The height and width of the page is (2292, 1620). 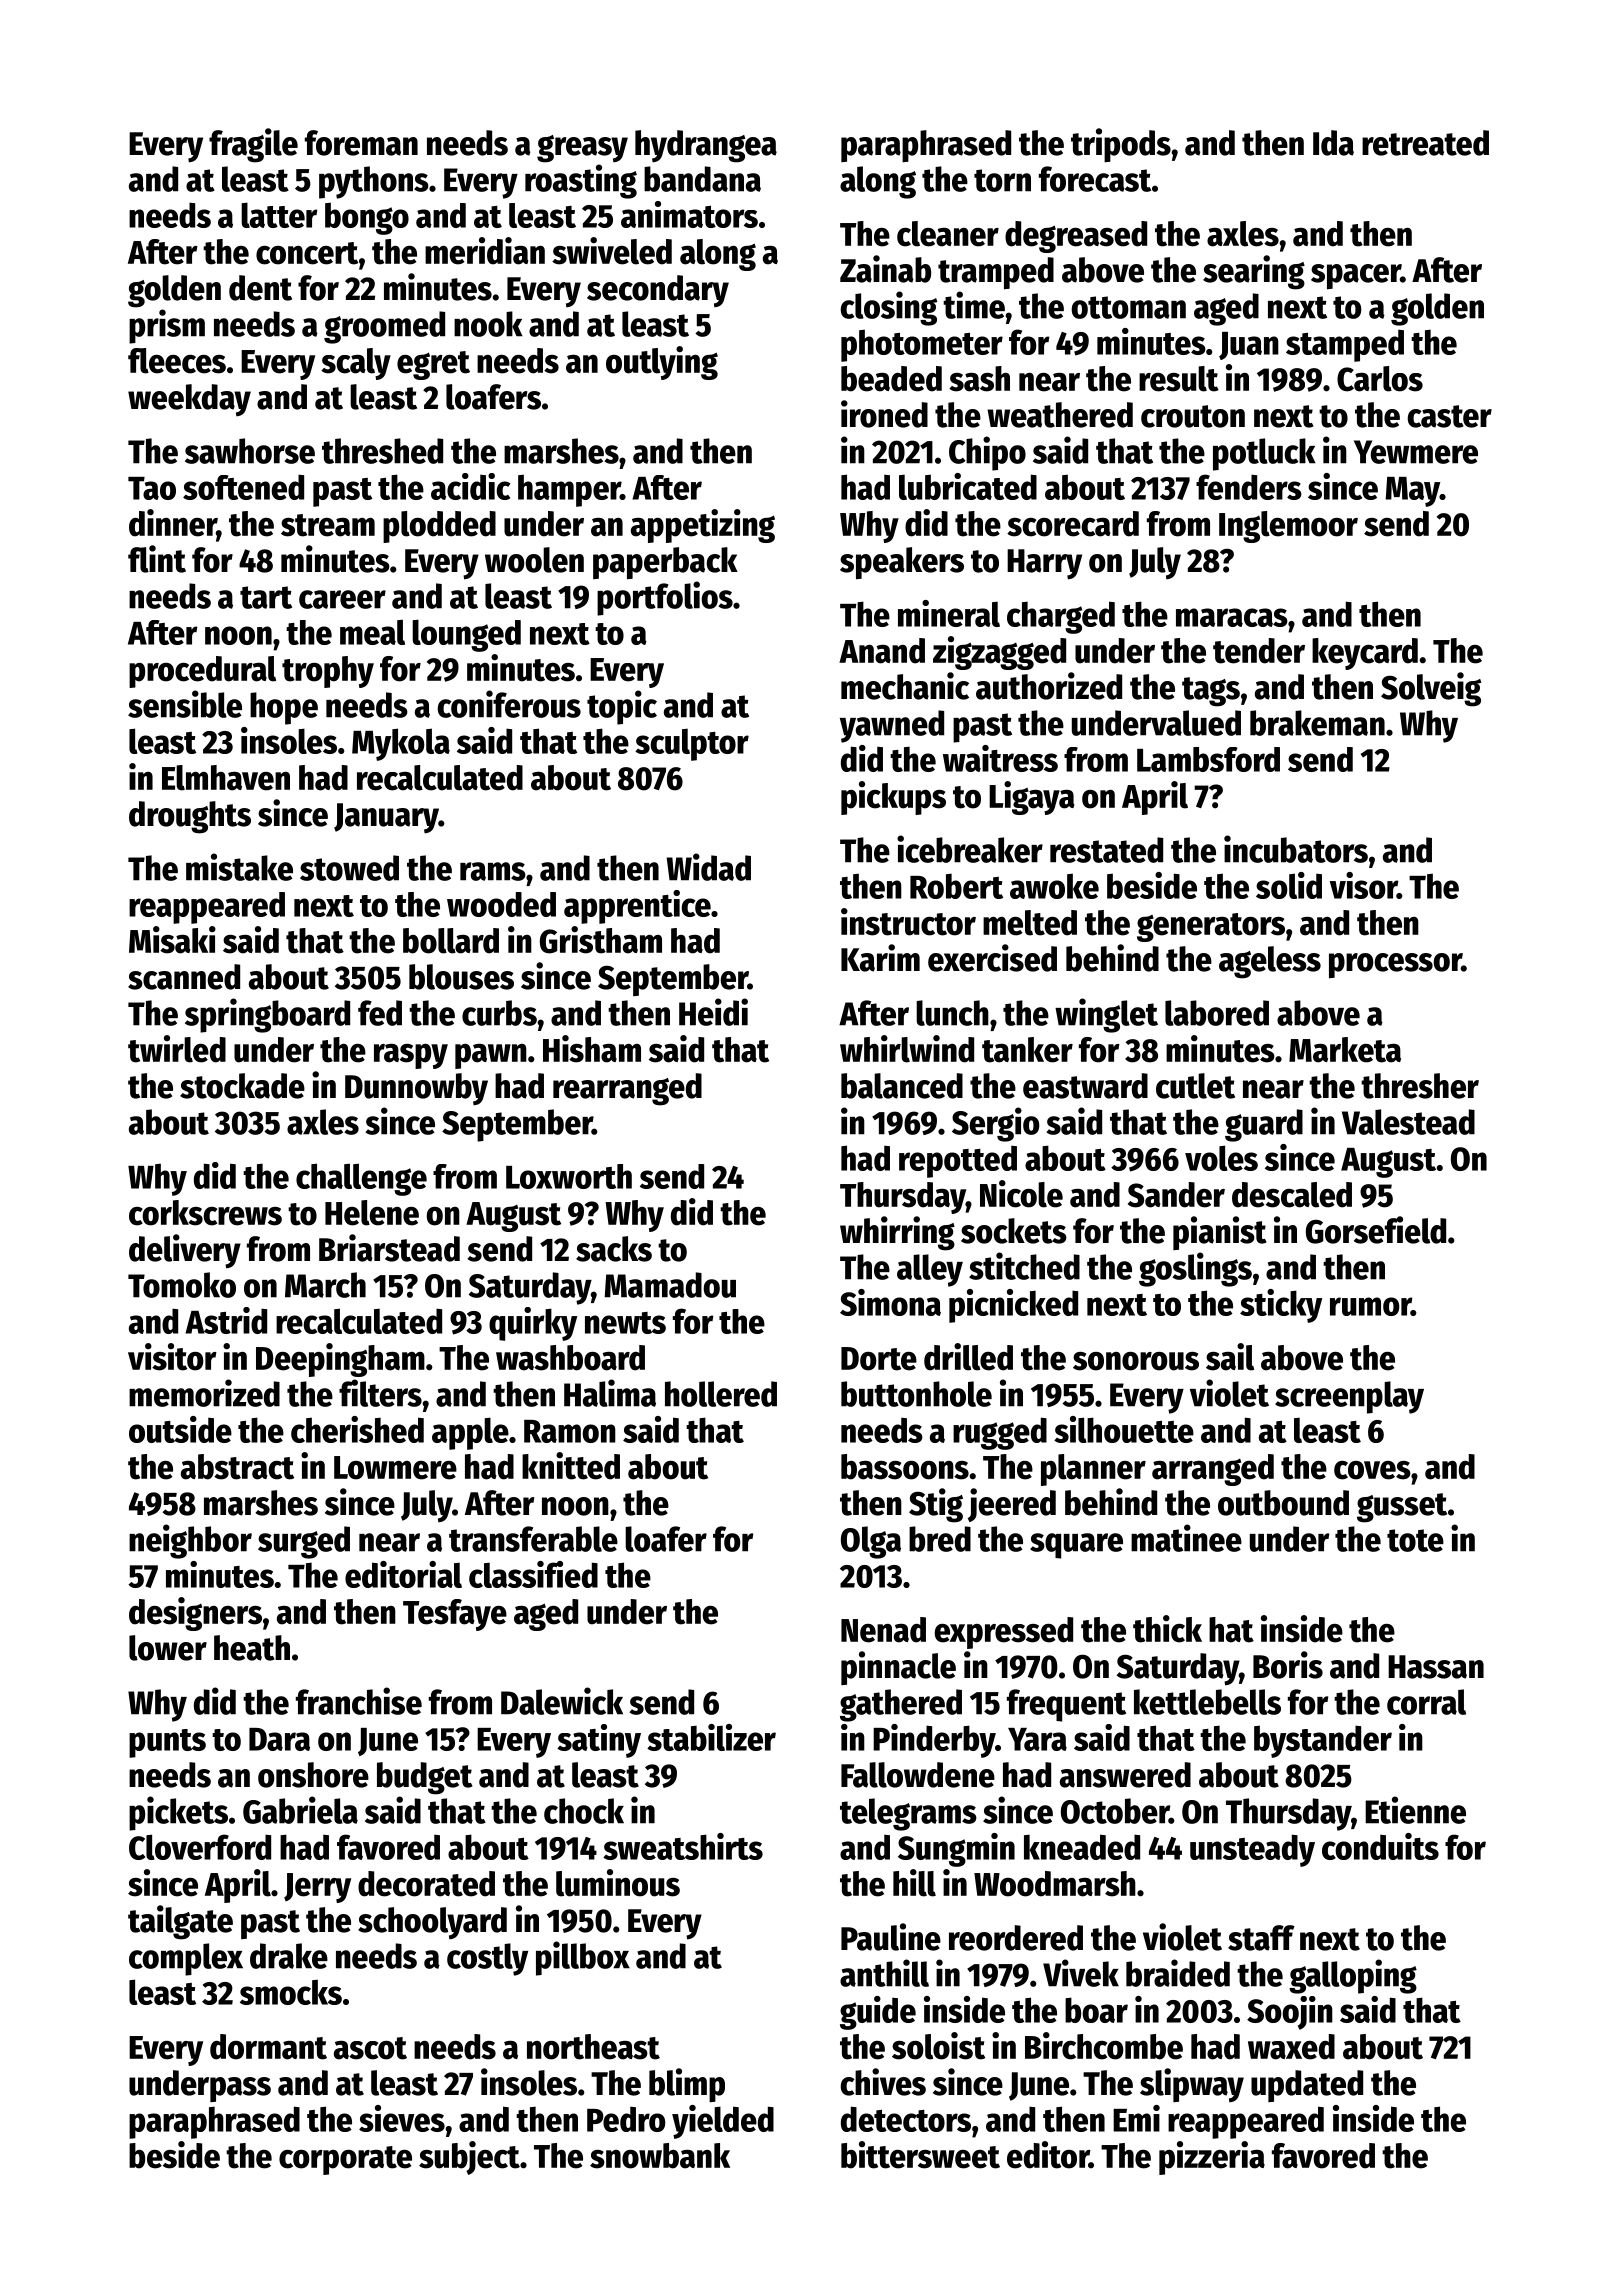 What do you see at coordinates (920, 2155) in the page?
I see `bittersweet` at bounding box center [920, 2155].
